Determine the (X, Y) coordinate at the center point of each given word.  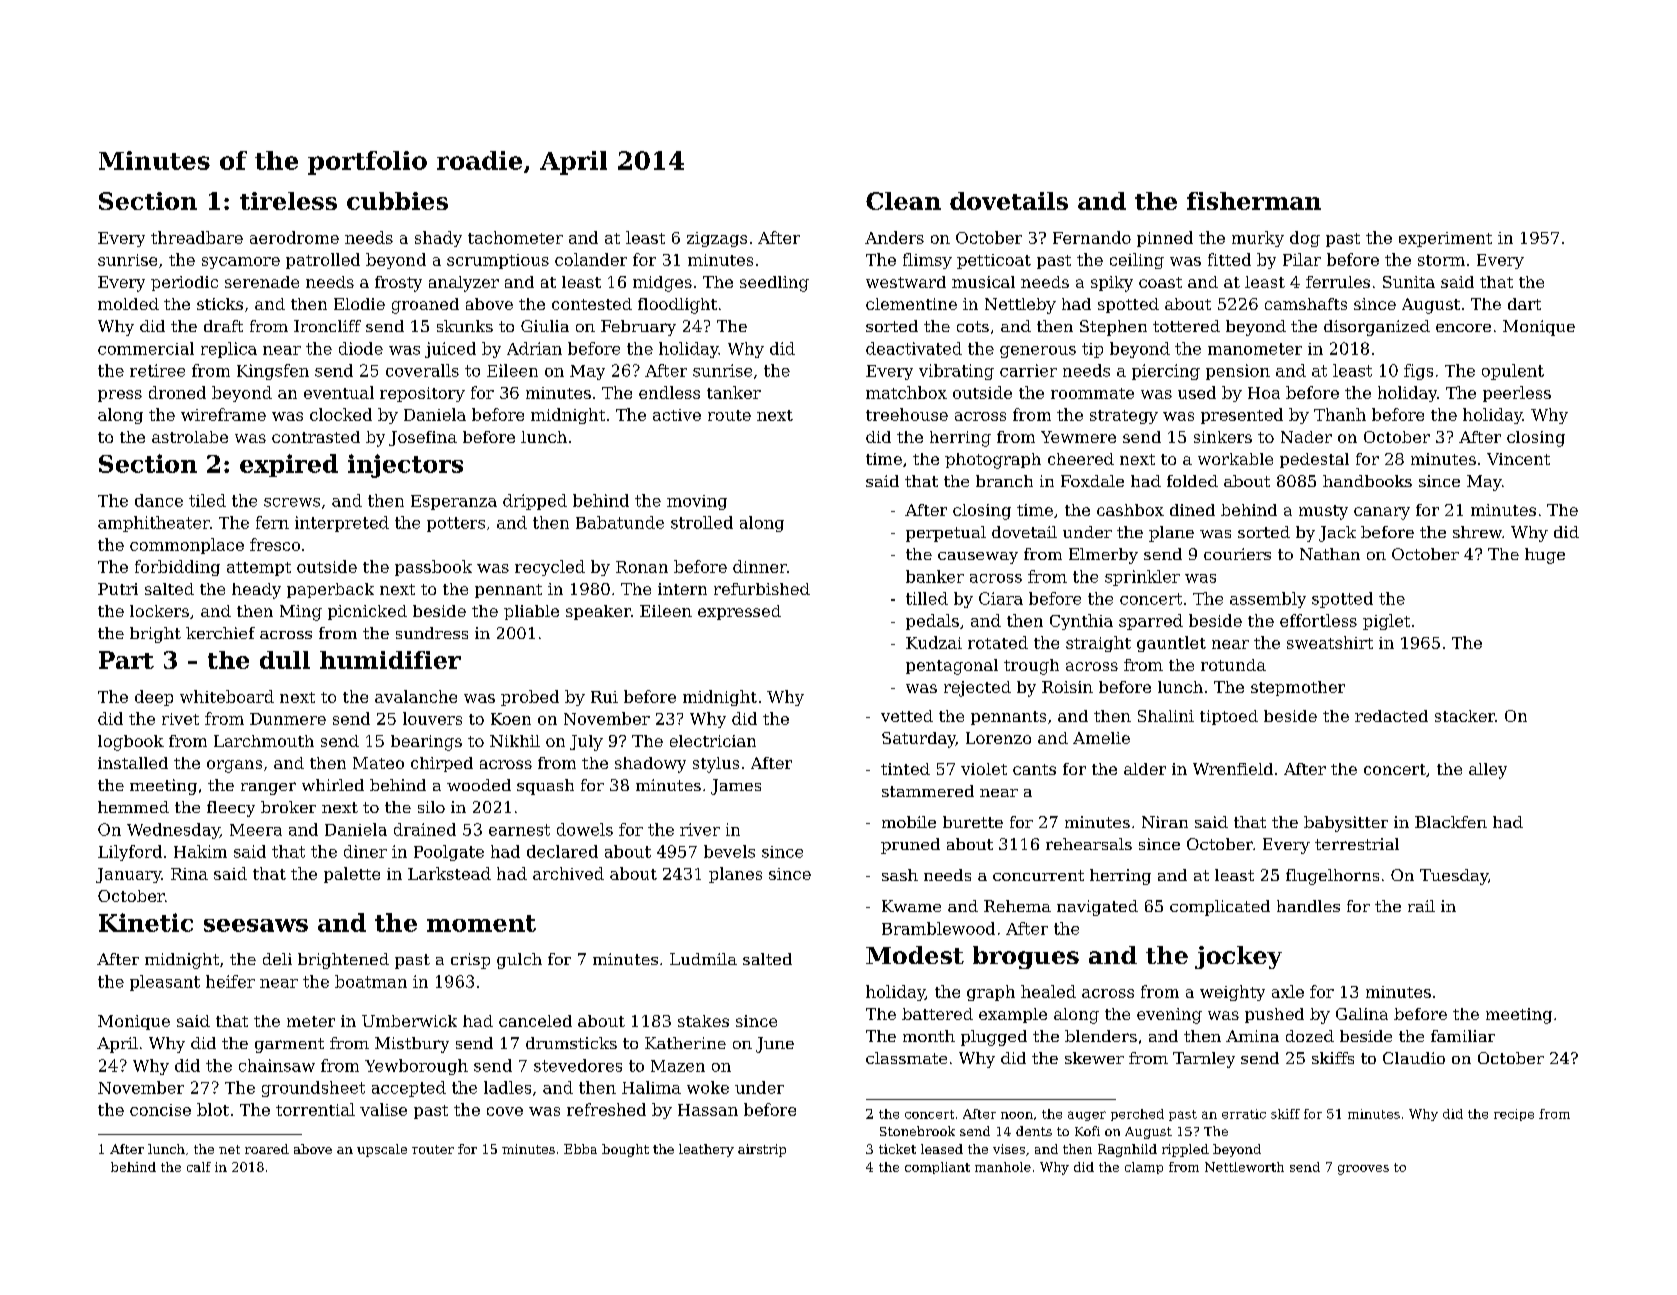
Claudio (1414, 1058)
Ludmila (703, 959)
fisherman (1254, 201)
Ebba (580, 1149)
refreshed (606, 1109)
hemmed (133, 807)
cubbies (397, 201)
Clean (903, 201)
